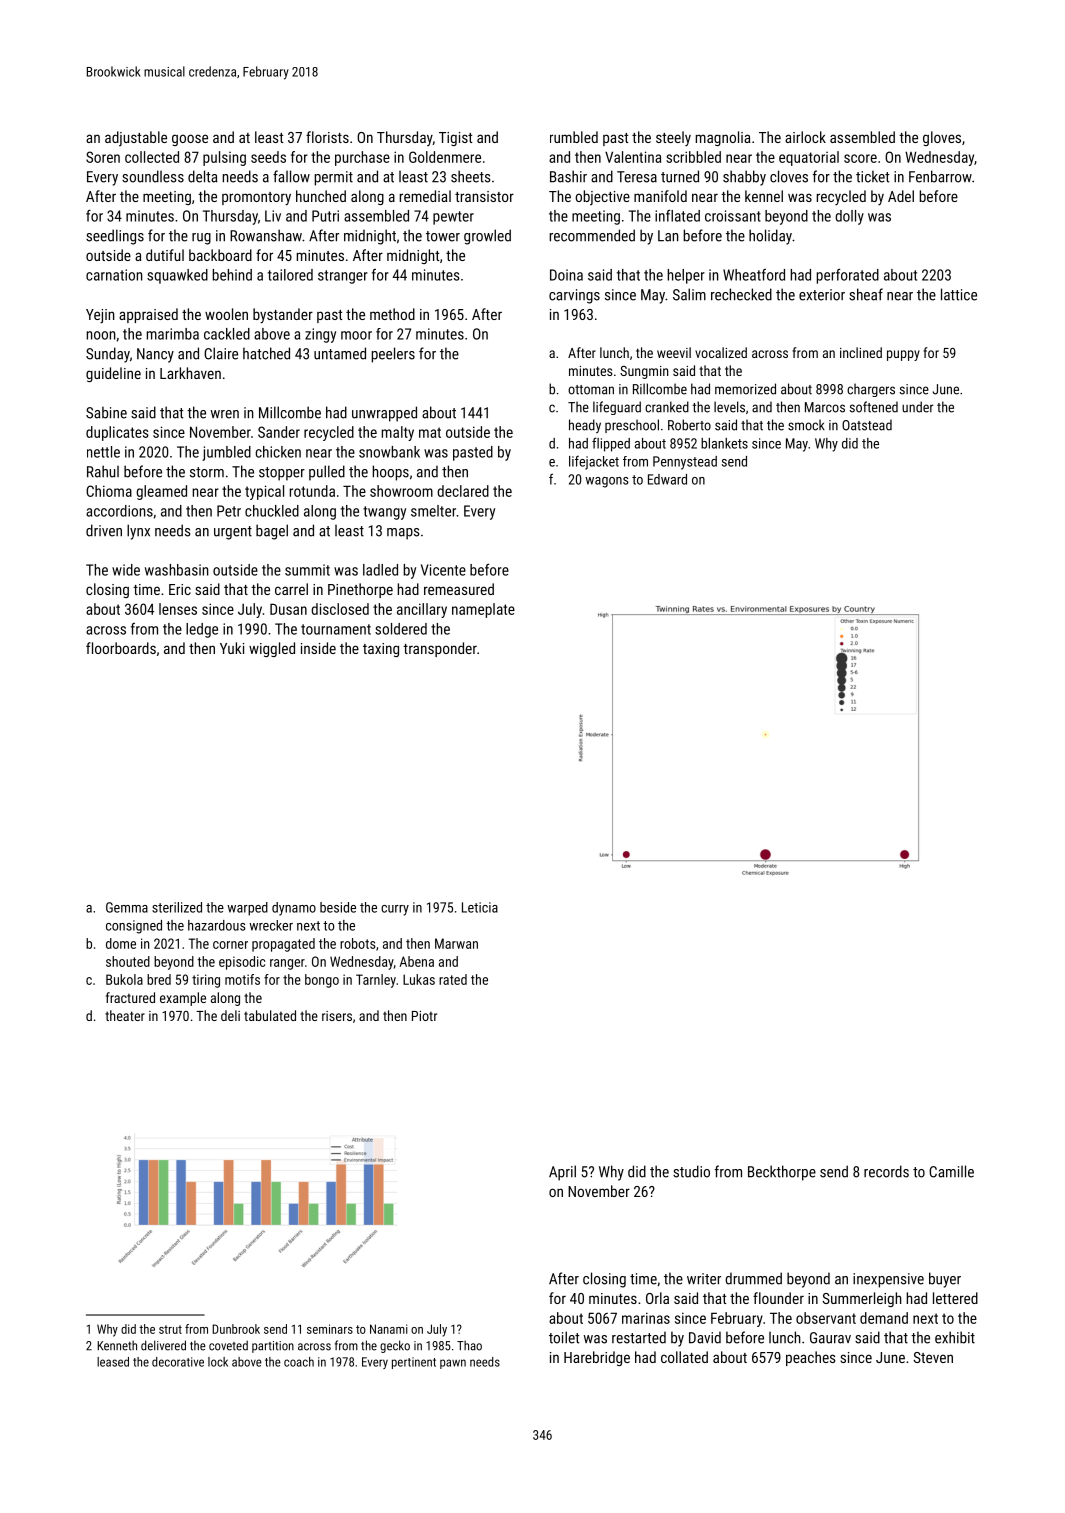 The width and height of the screenshot is (1065, 1513). Describe the element at coordinates (903, 355) in the screenshot. I see `puppy` at that location.
